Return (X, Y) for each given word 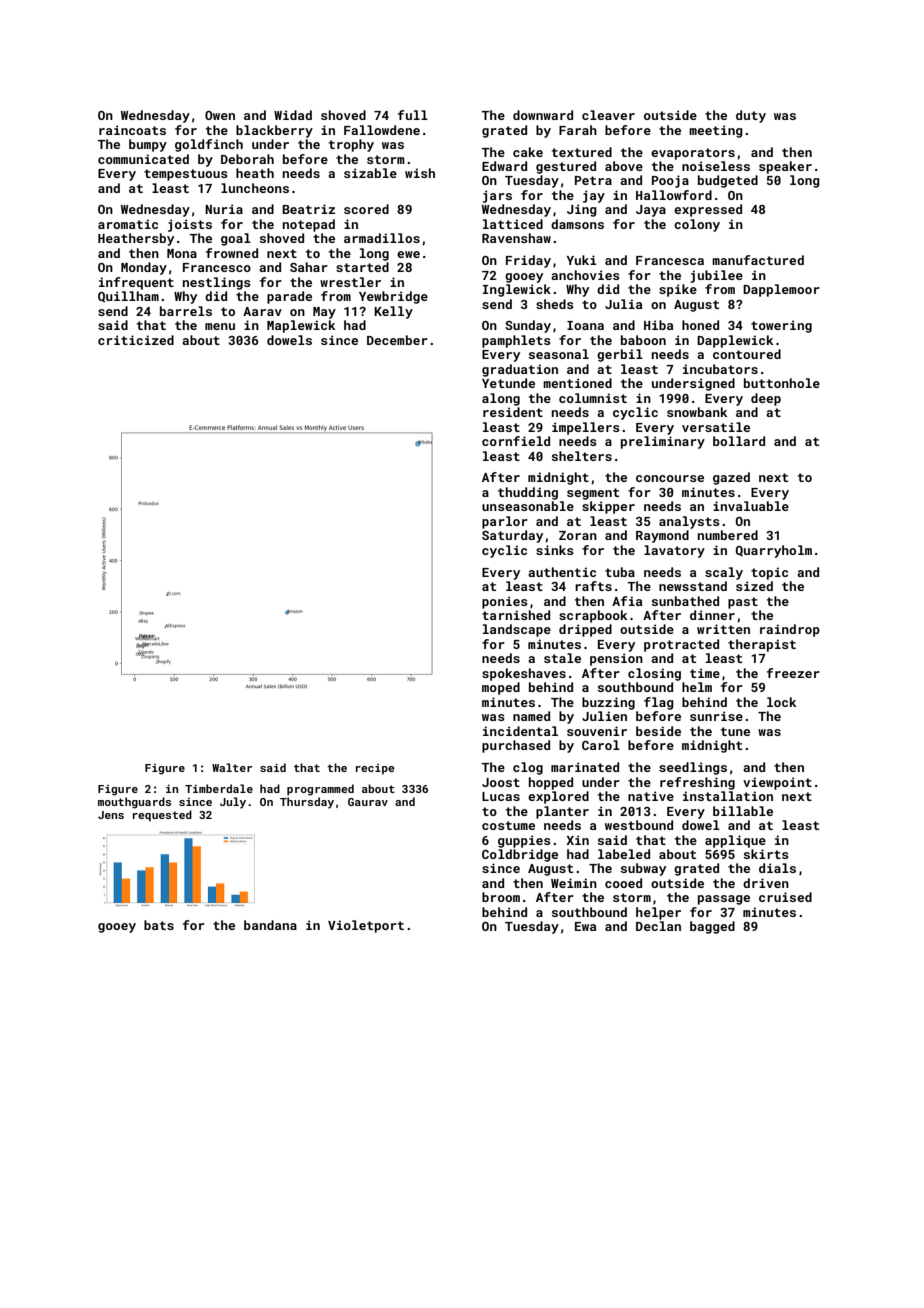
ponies (505, 602)
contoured (747, 354)
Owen (220, 115)
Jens (111, 815)
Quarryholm (774, 551)
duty (751, 116)
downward (543, 115)
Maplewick (301, 326)
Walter (232, 767)
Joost (501, 782)
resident (513, 412)
